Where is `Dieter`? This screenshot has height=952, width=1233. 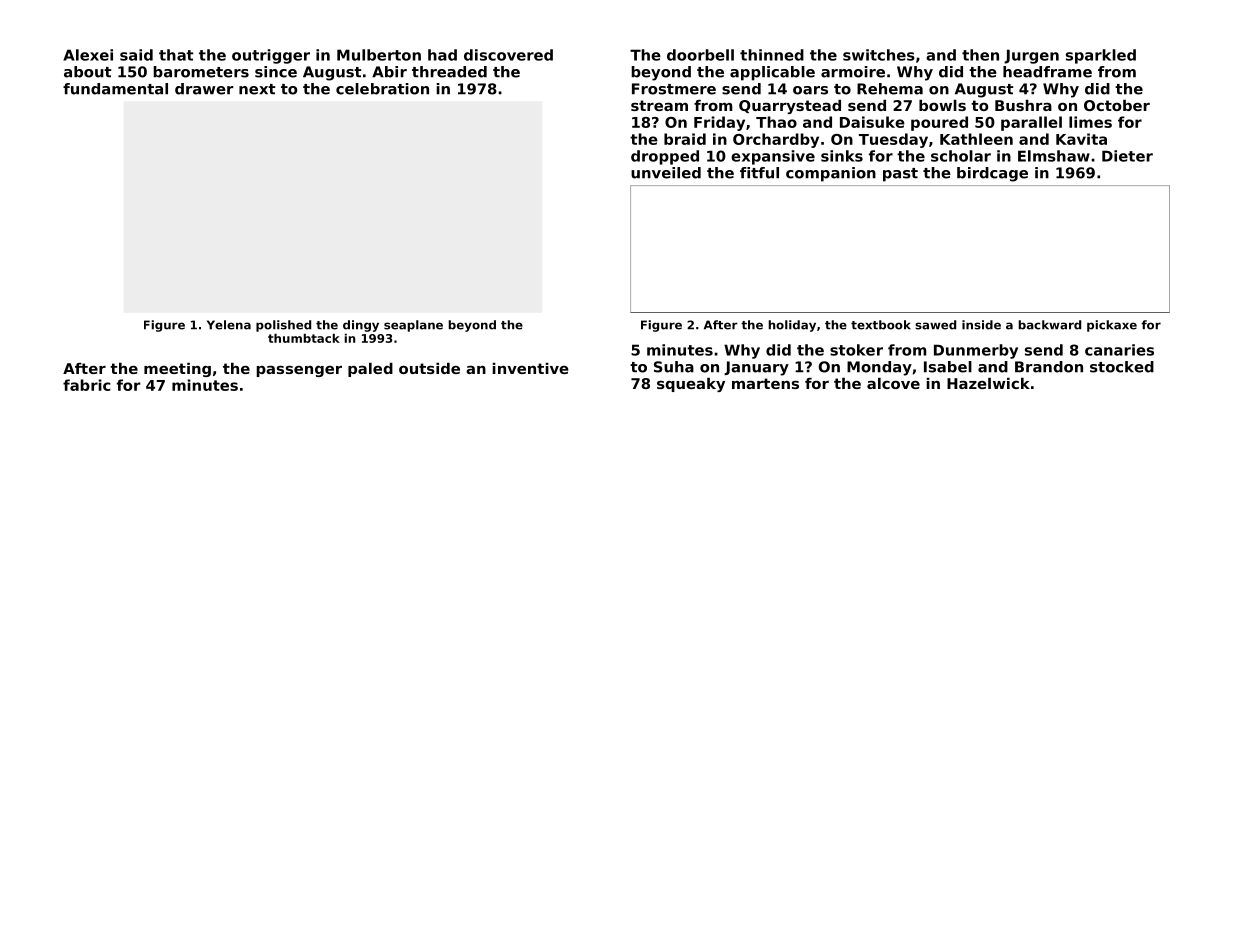 Dieter is located at coordinates (1127, 156).
